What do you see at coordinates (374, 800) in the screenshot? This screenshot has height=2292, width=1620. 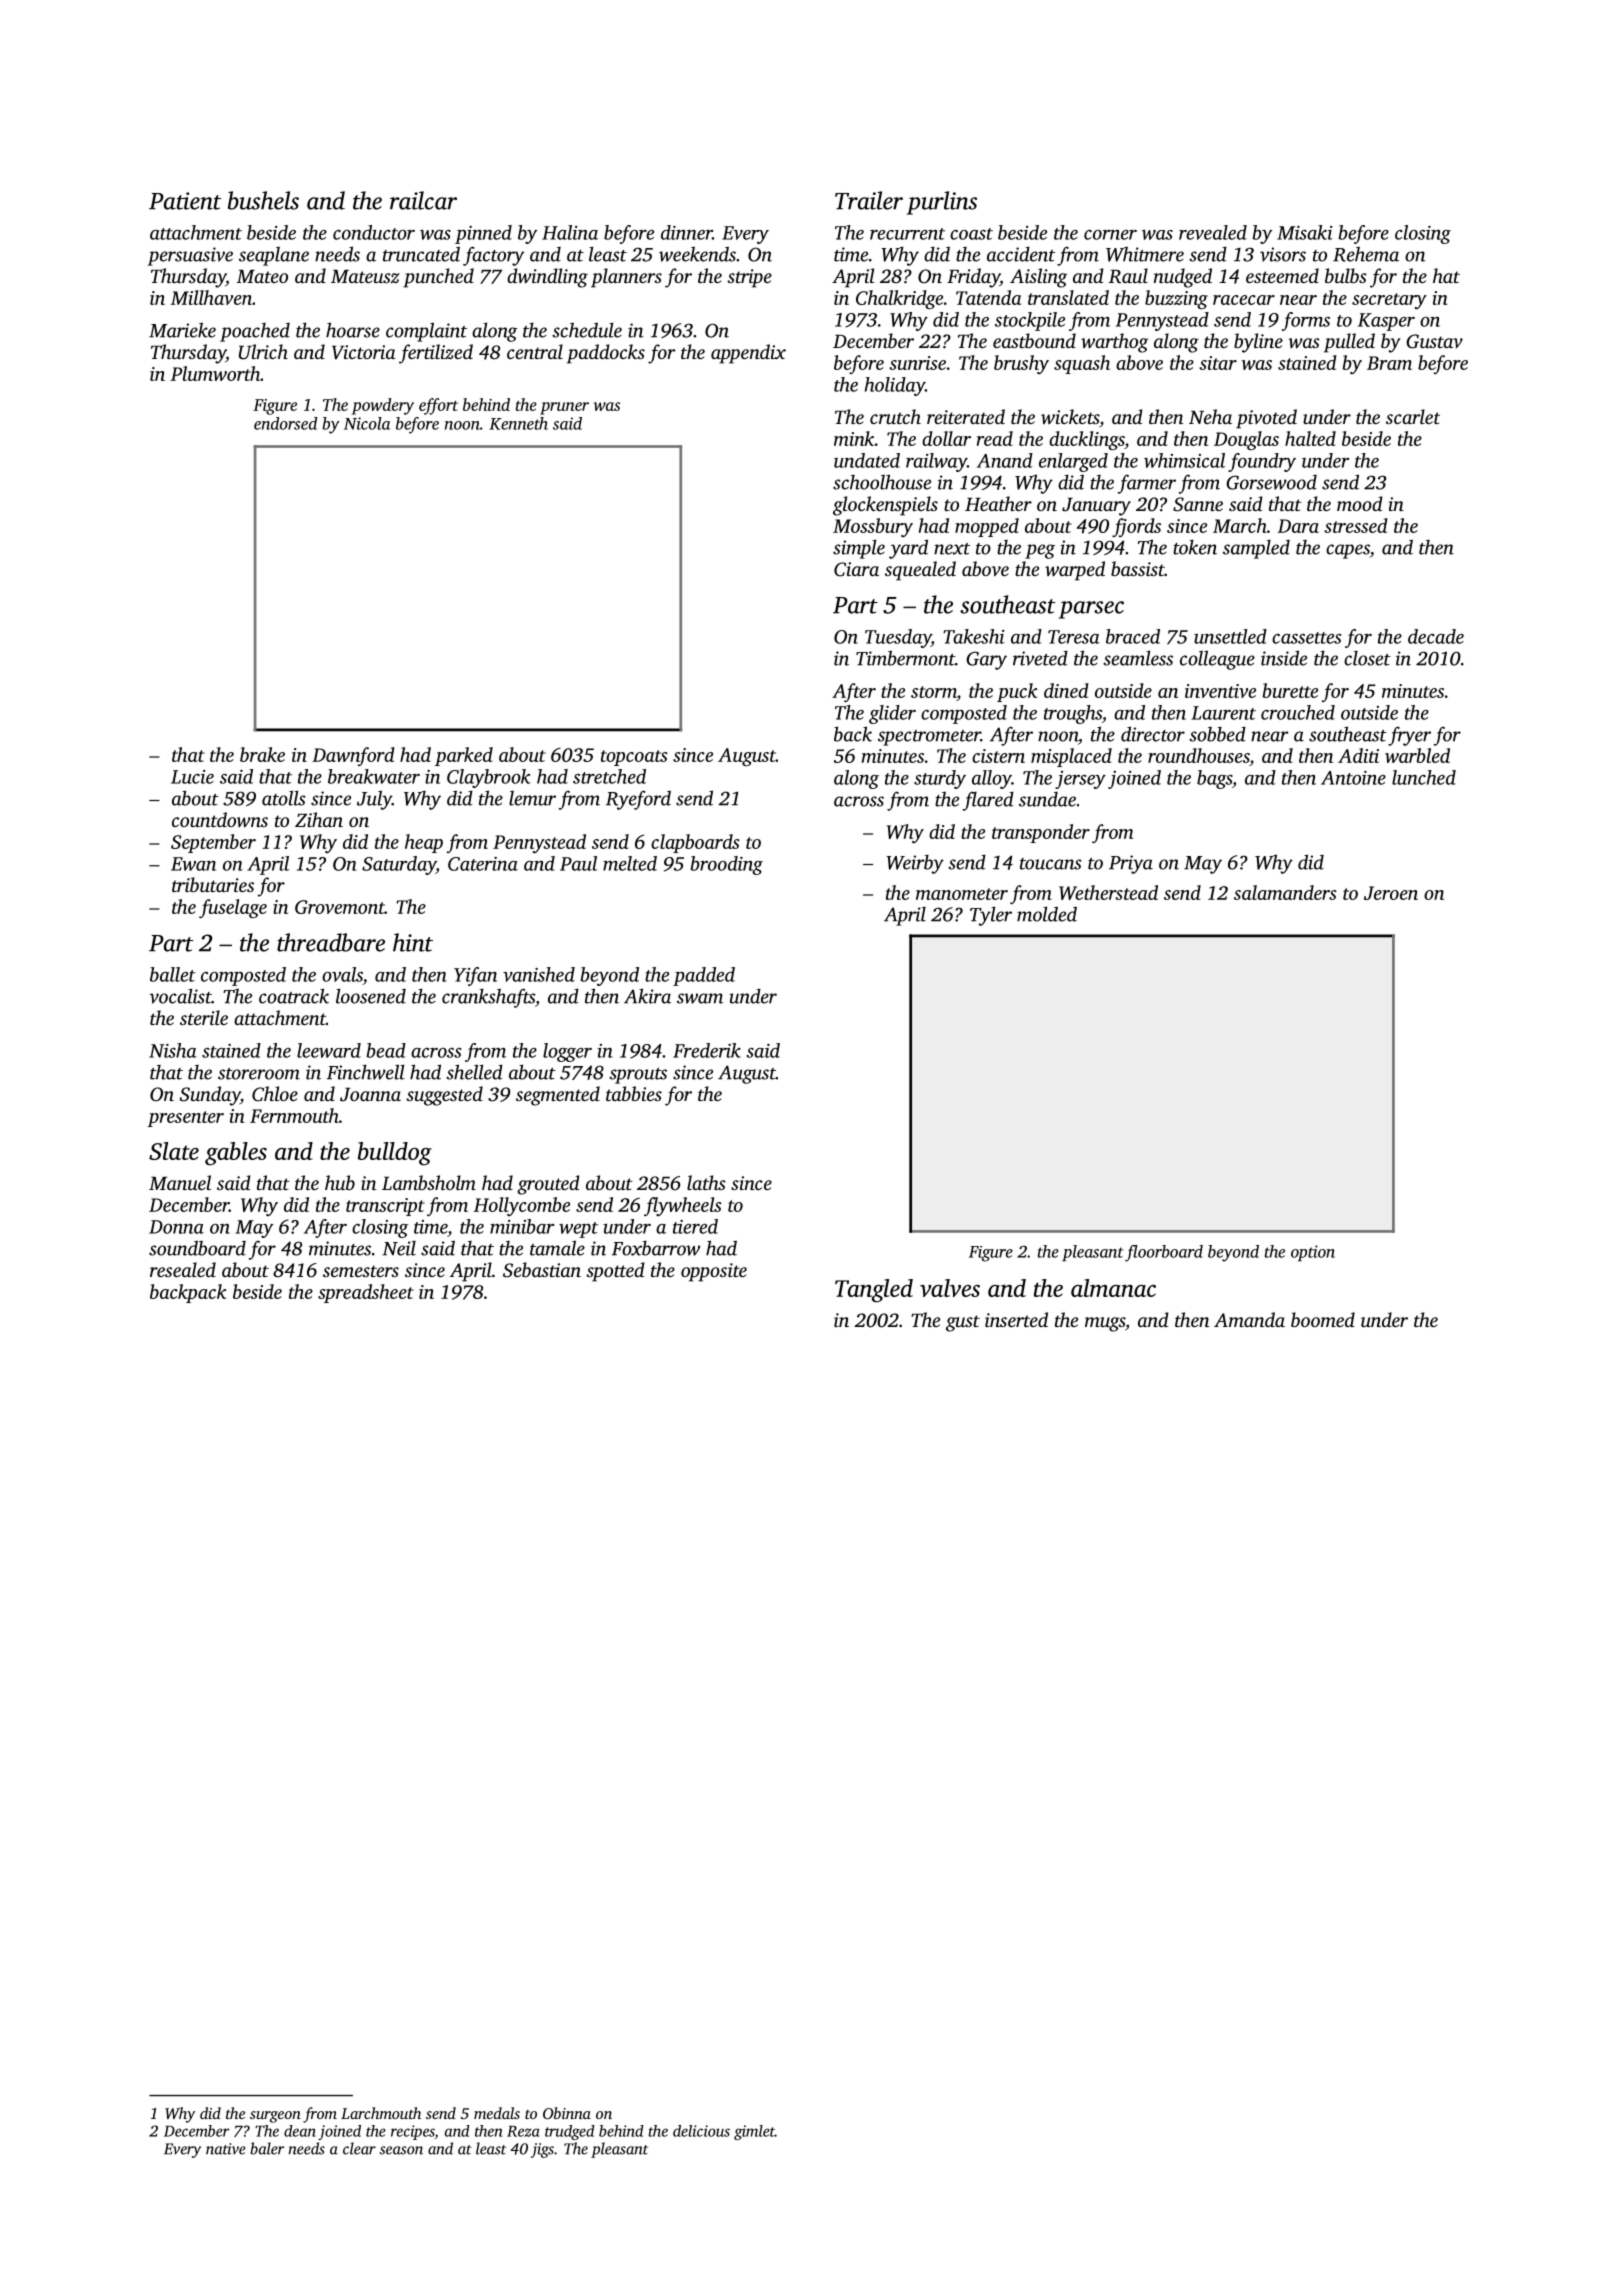 I see `July` at bounding box center [374, 800].
